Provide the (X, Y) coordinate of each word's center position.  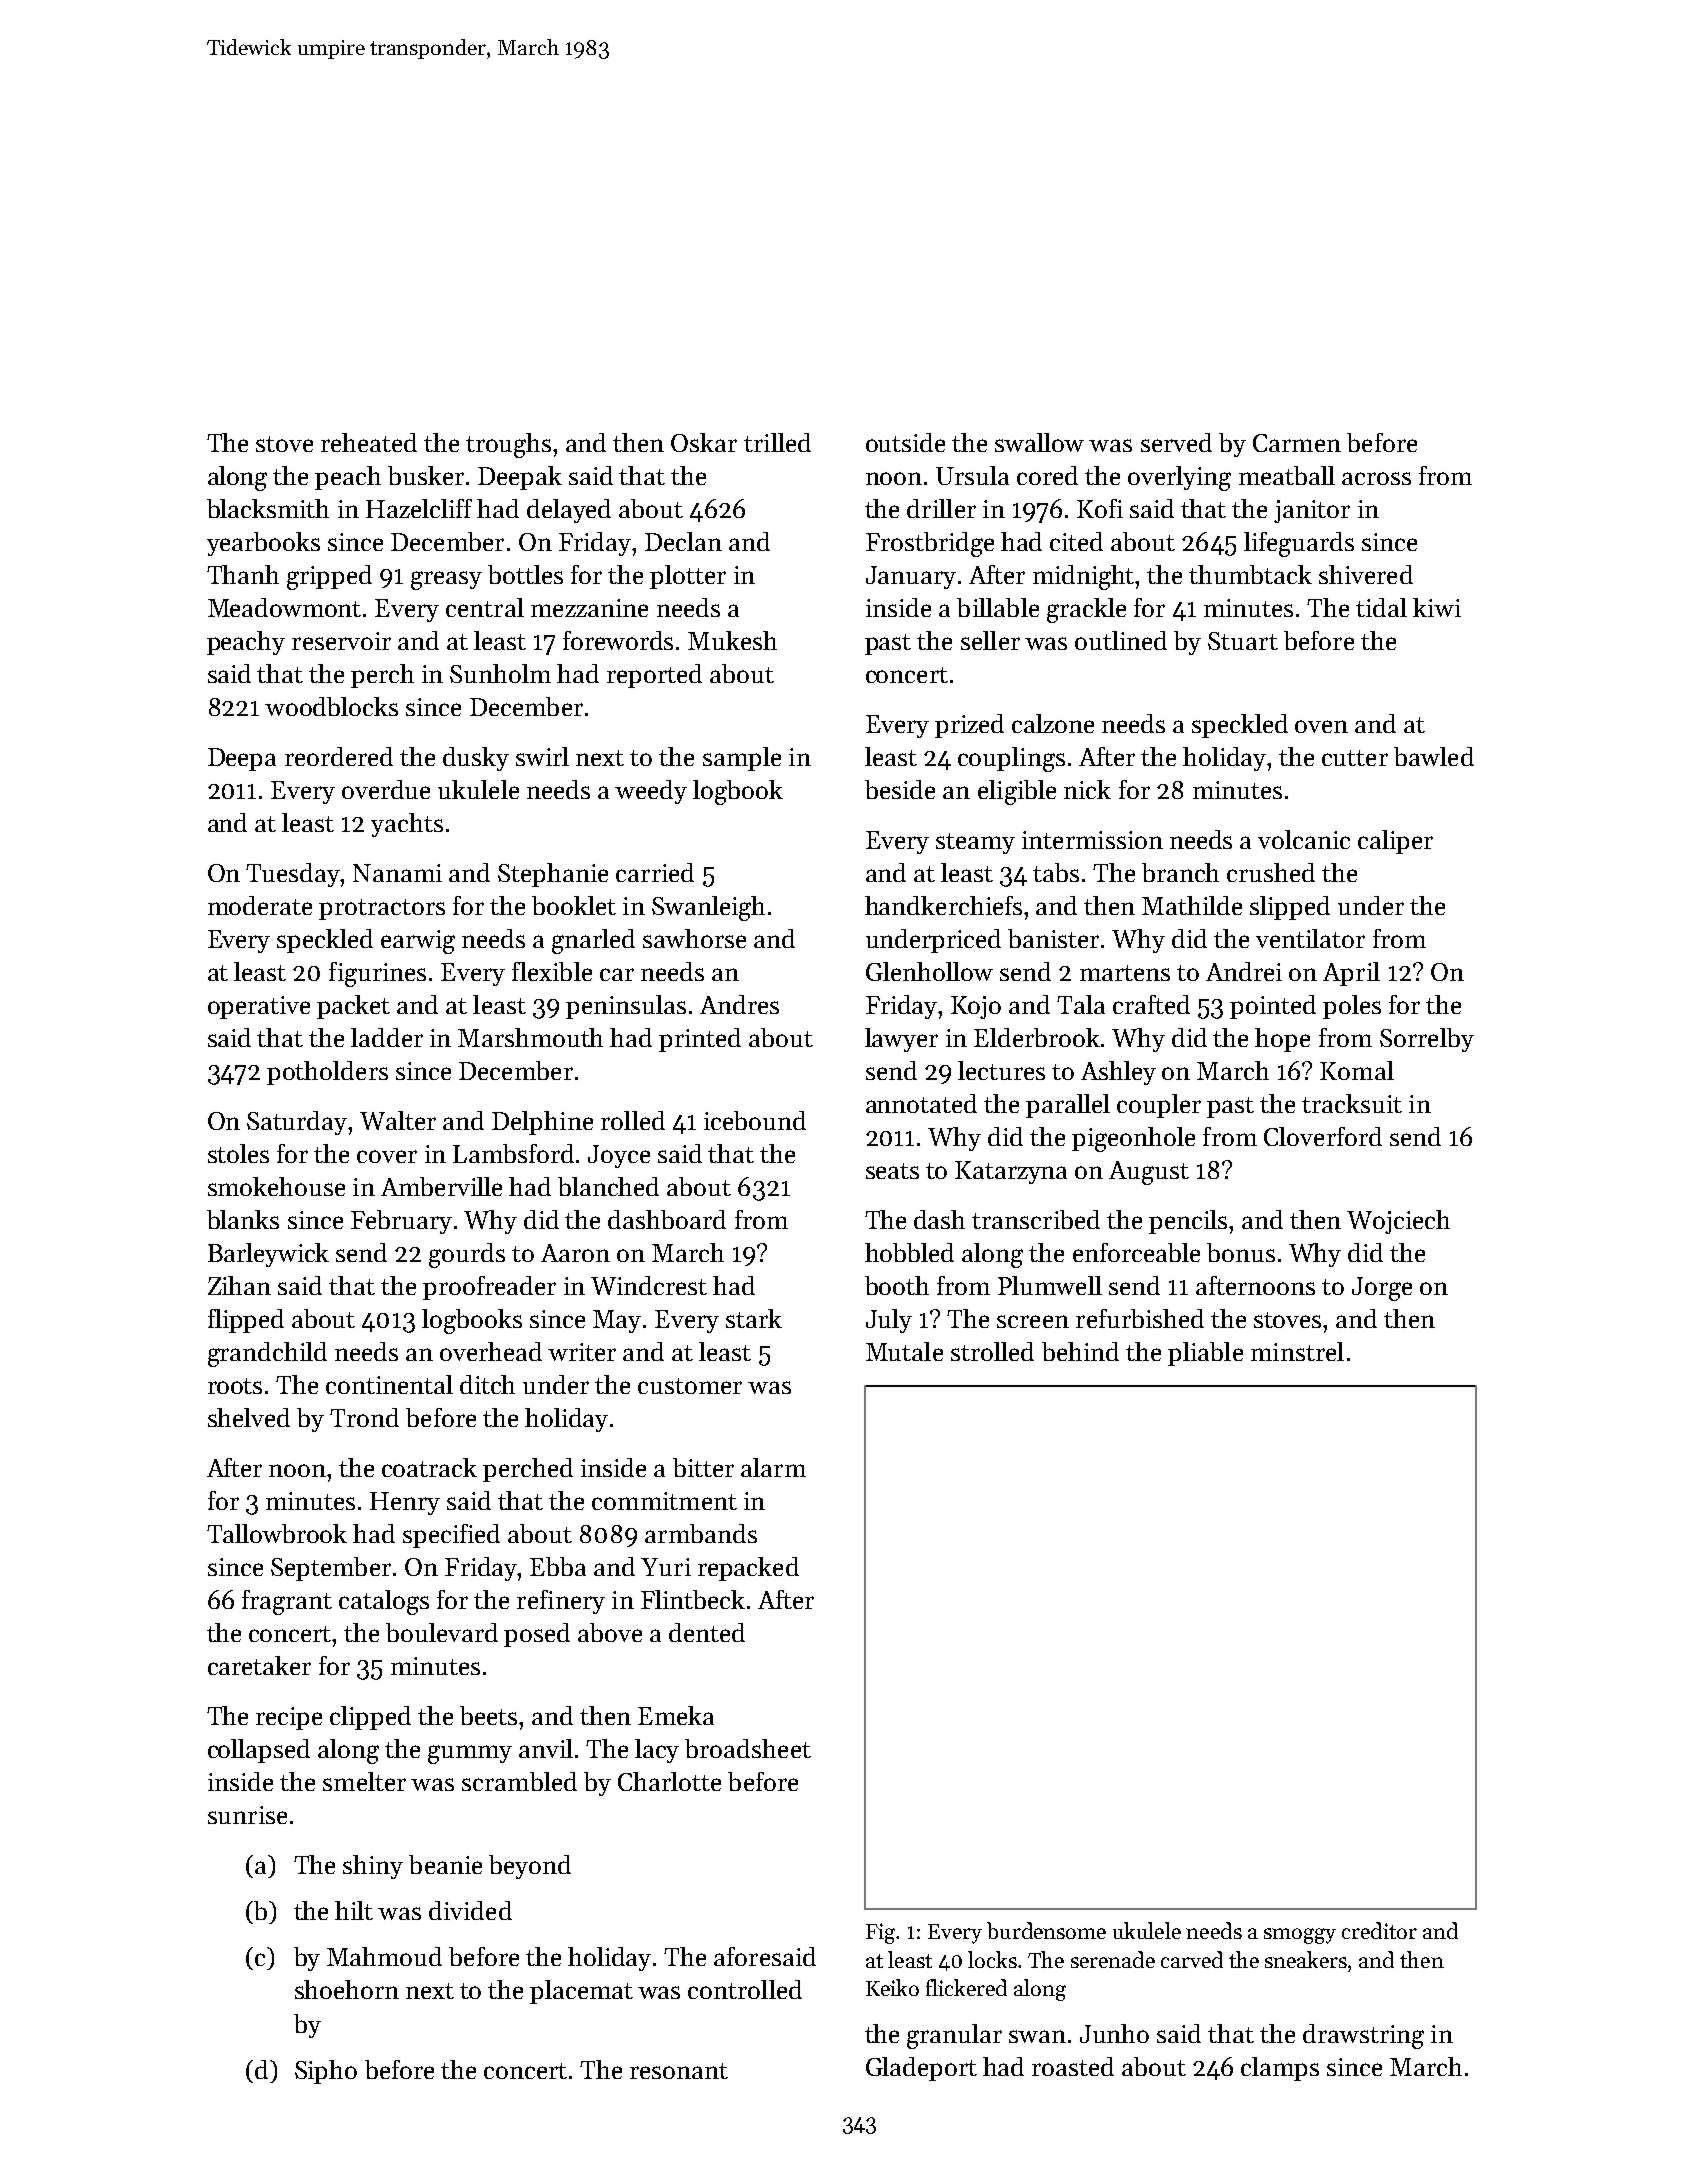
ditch (487, 1384)
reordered (339, 756)
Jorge (1382, 1289)
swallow (1039, 442)
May (617, 1321)
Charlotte (669, 1781)
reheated (369, 442)
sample (742, 759)
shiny (373, 1867)
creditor (1379, 1930)
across (1376, 478)
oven (1321, 726)
